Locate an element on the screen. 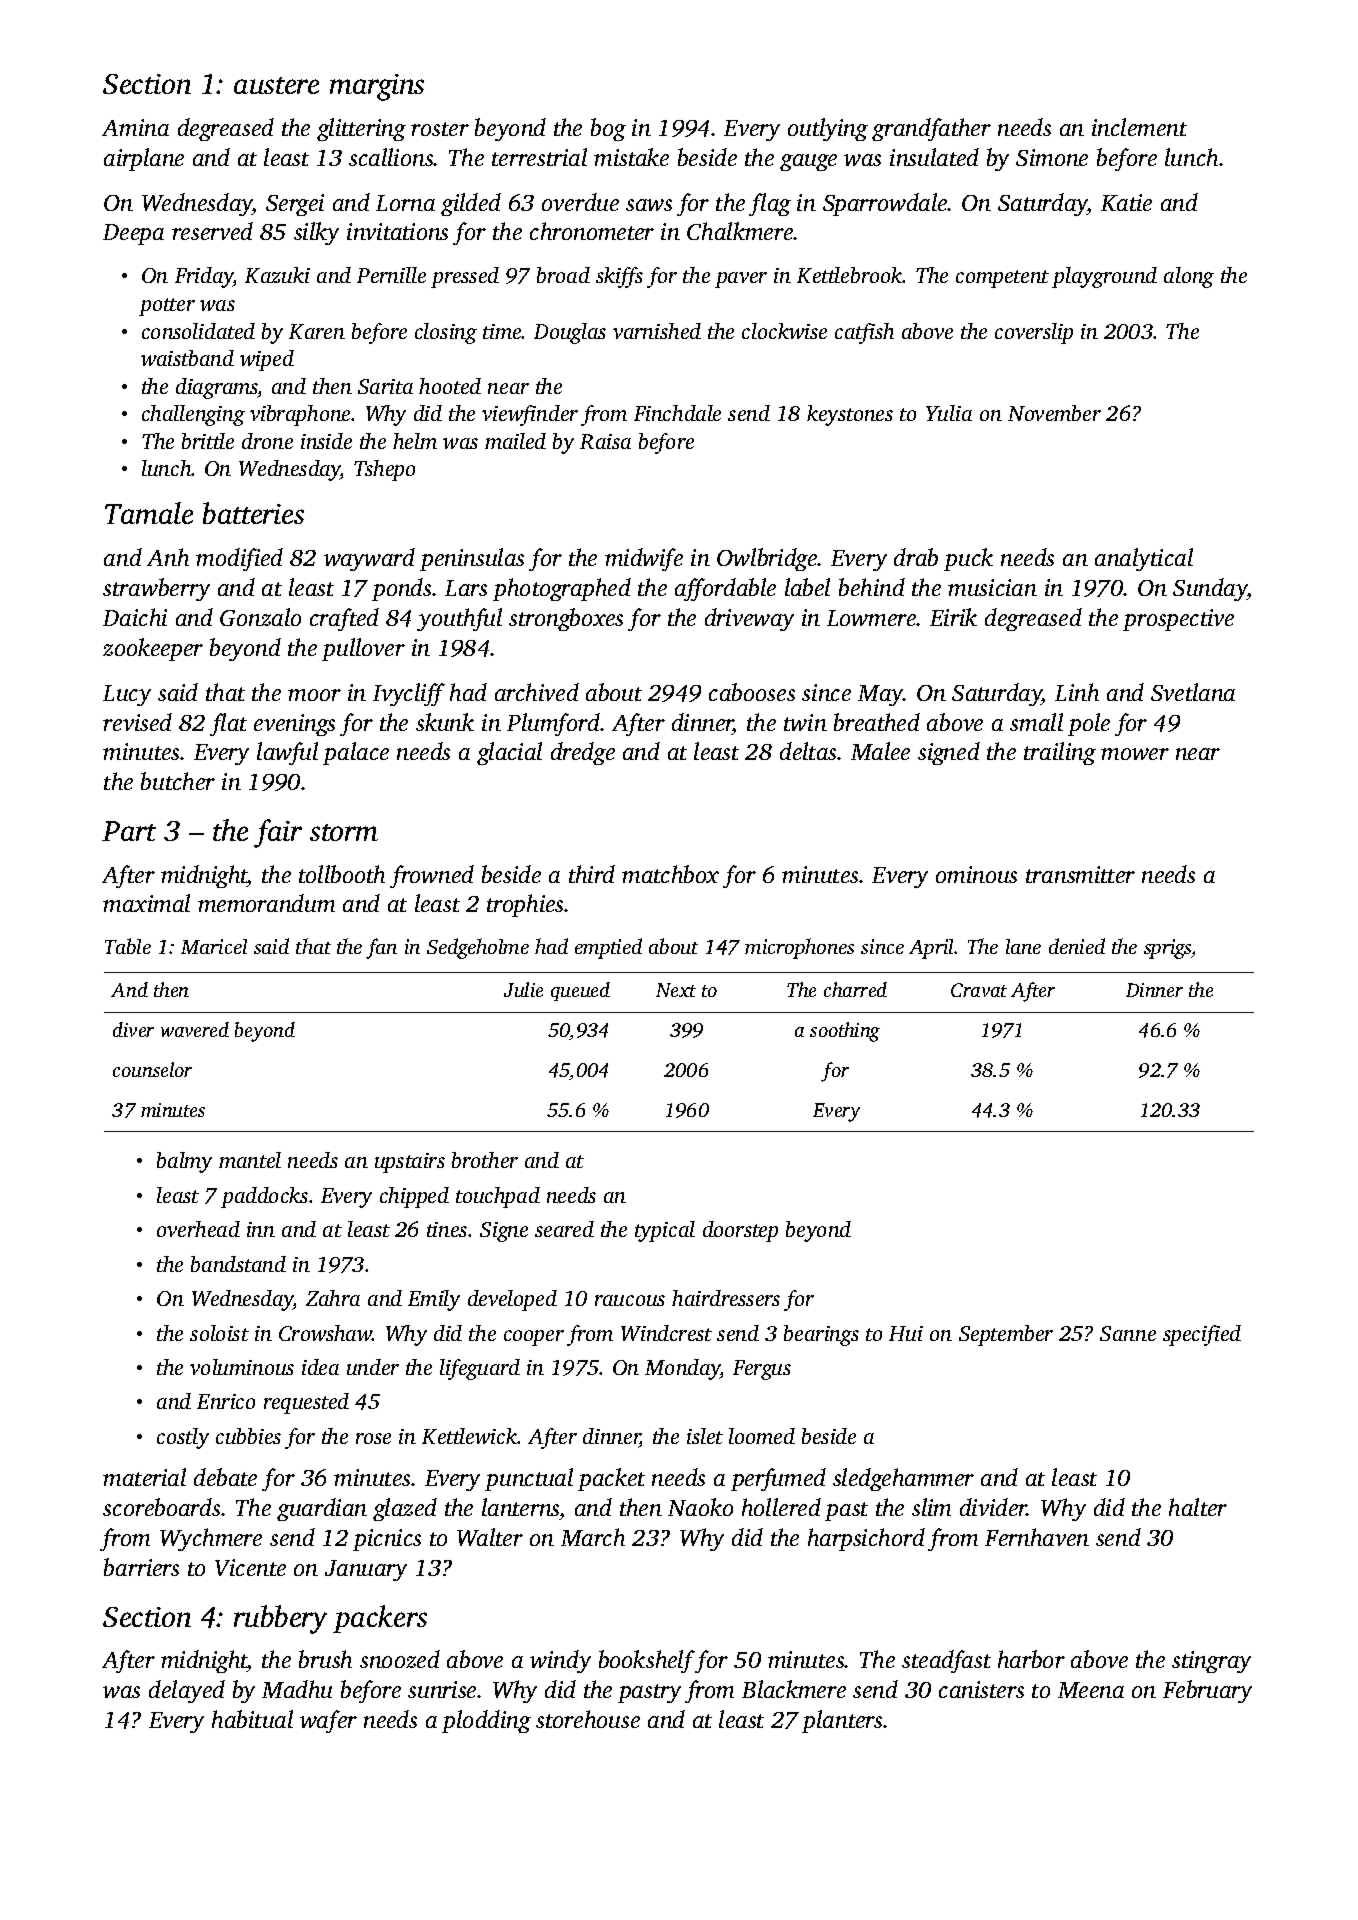 This screenshot has width=1358, height=1920. tollbooth is located at coordinates (342, 874).
